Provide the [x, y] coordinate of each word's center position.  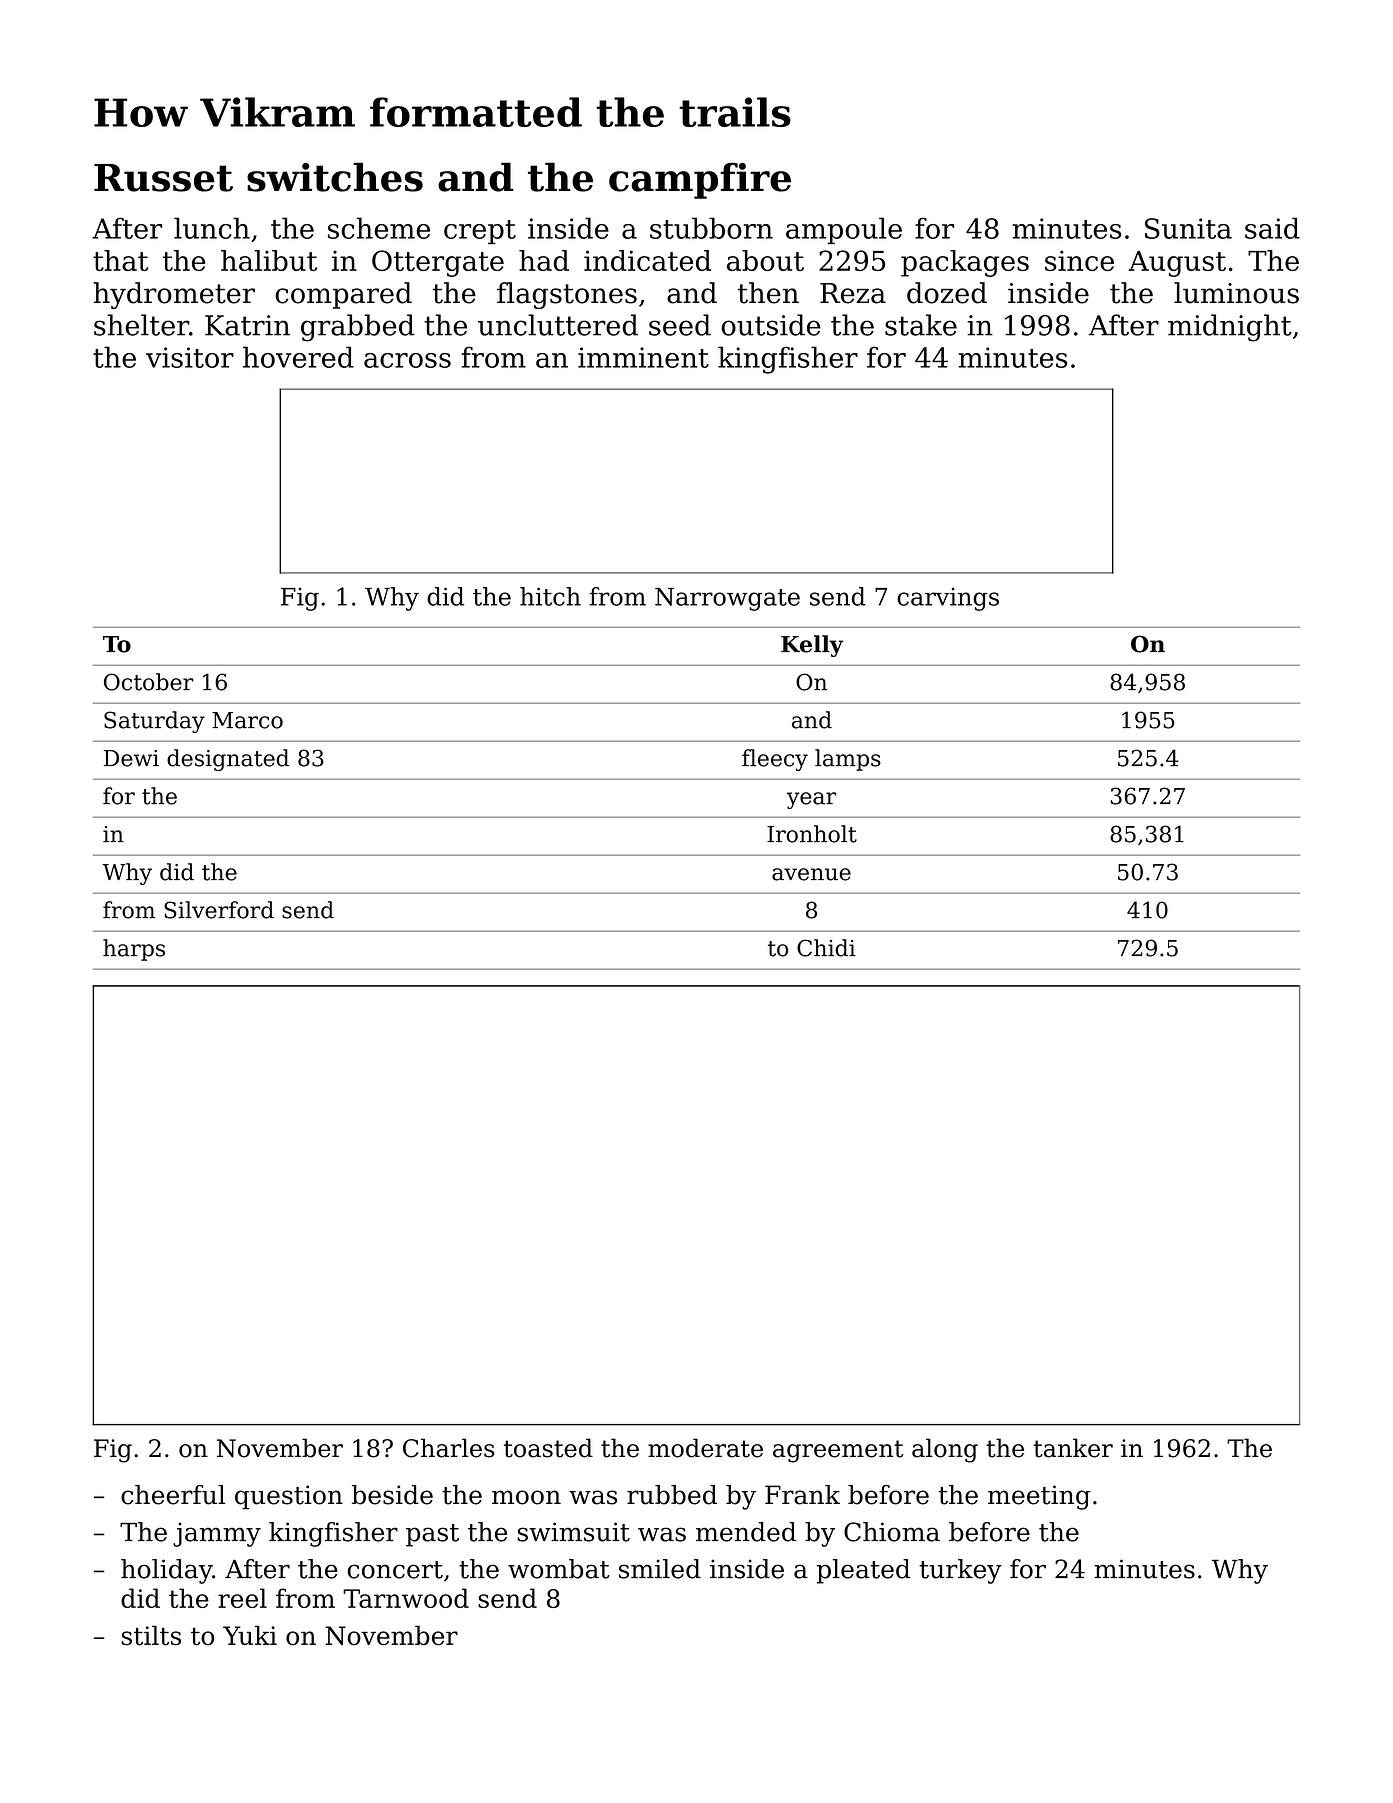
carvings [948, 599]
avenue [811, 874]
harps [134, 950]
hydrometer [174, 295]
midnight [1230, 328]
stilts [151, 1635]
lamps [848, 760]
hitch [550, 596]
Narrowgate [727, 599]
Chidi [826, 948]
